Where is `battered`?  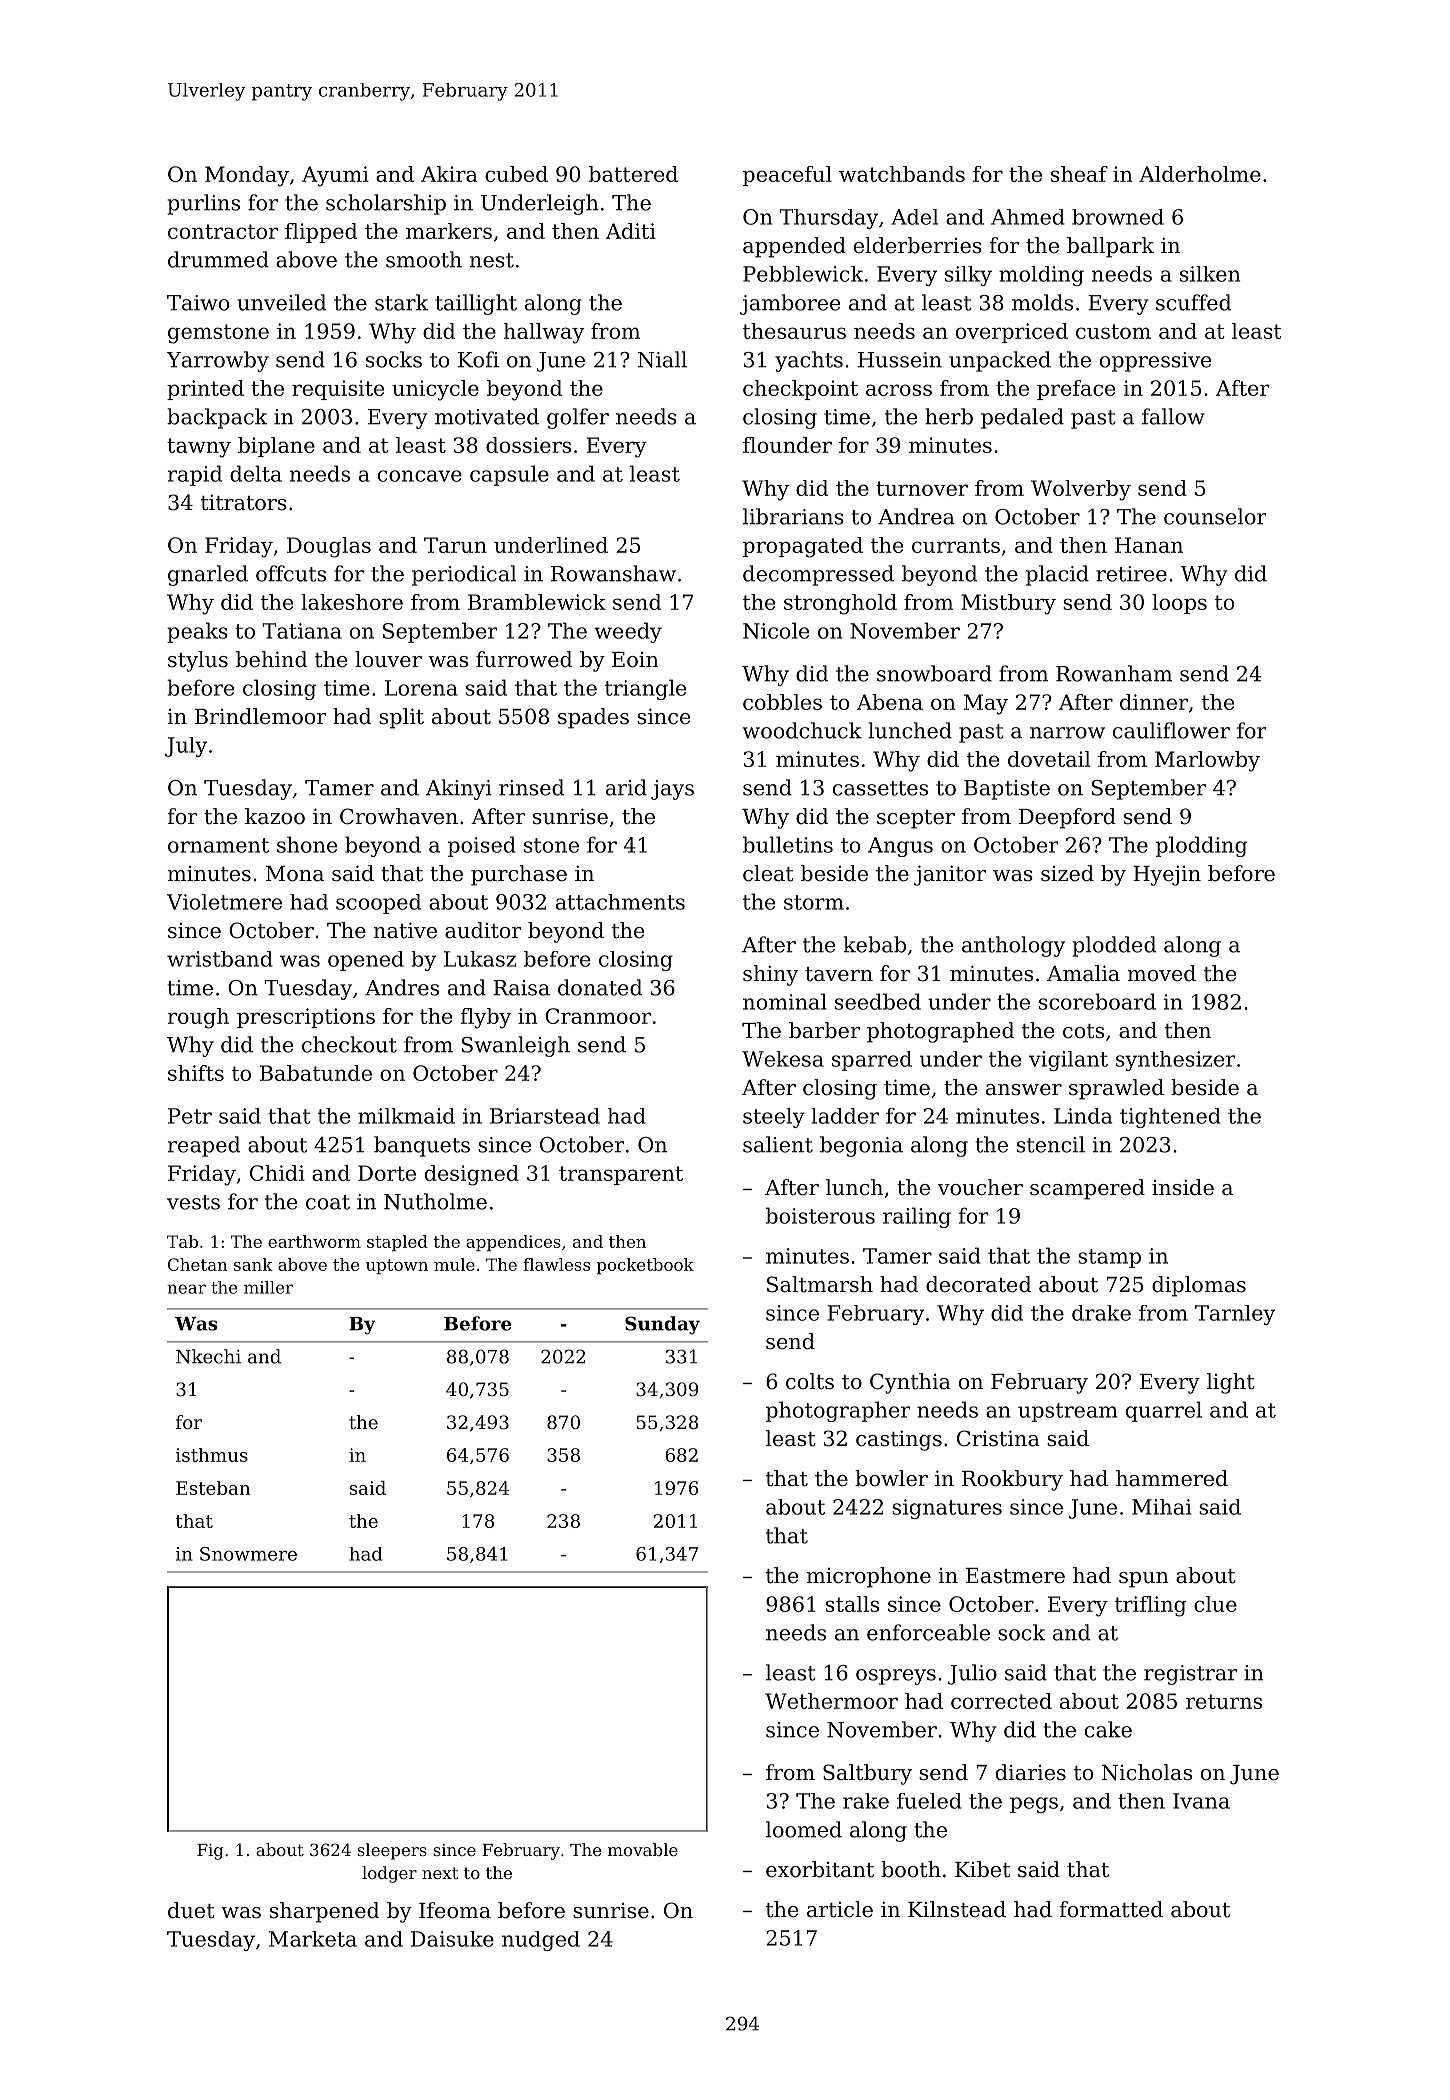
battered is located at coordinates (633, 174).
